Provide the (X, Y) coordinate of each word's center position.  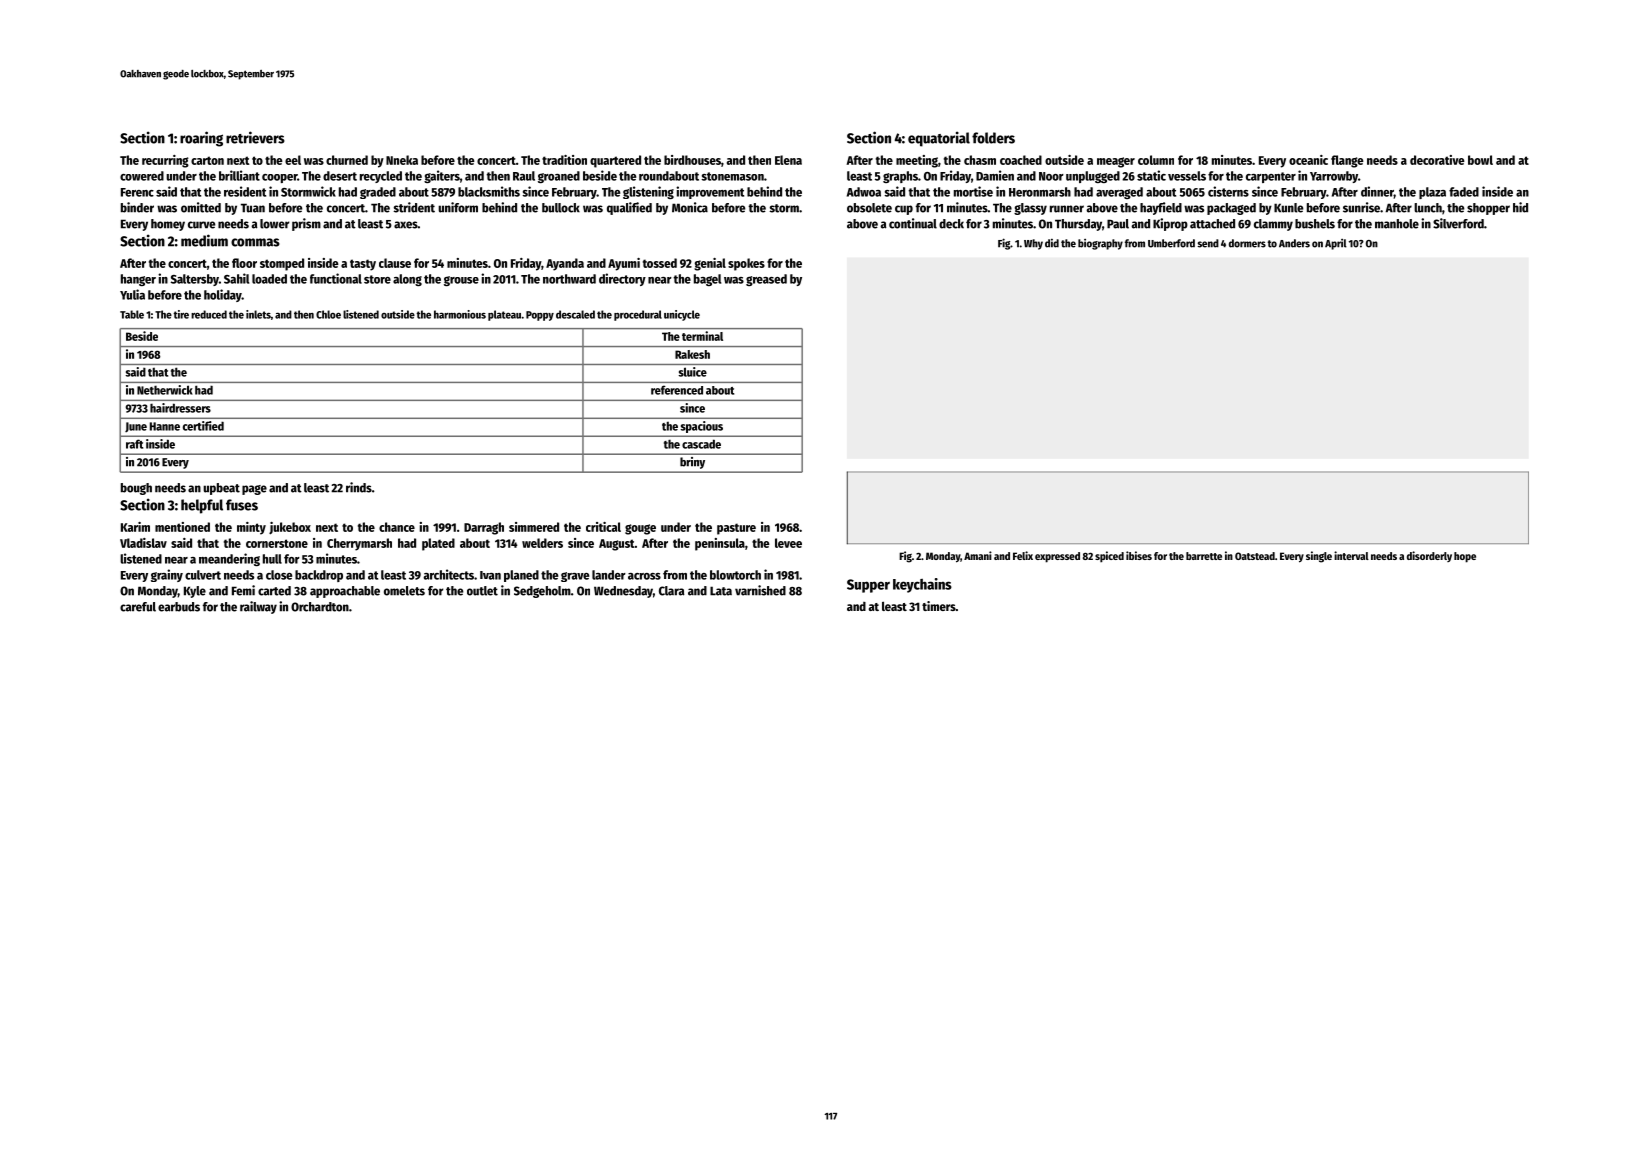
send (1208, 243)
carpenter (1271, 177)
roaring (201, 139)
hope (1465, 557)
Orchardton (320, 607)
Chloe (328, 314)
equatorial (939, 139)
